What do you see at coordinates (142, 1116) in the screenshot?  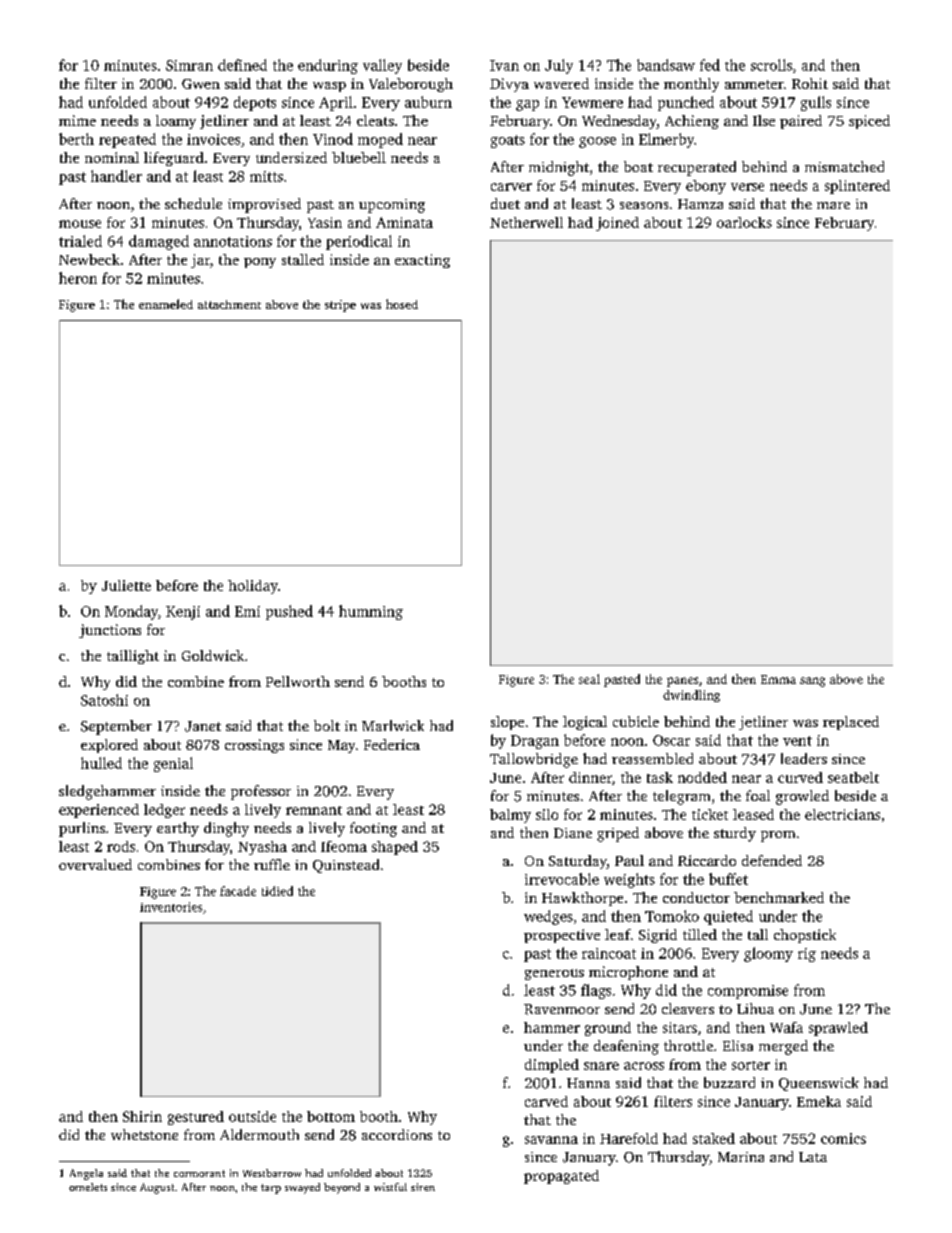 I see `Shirin` at bounding box center [142, 1116].
